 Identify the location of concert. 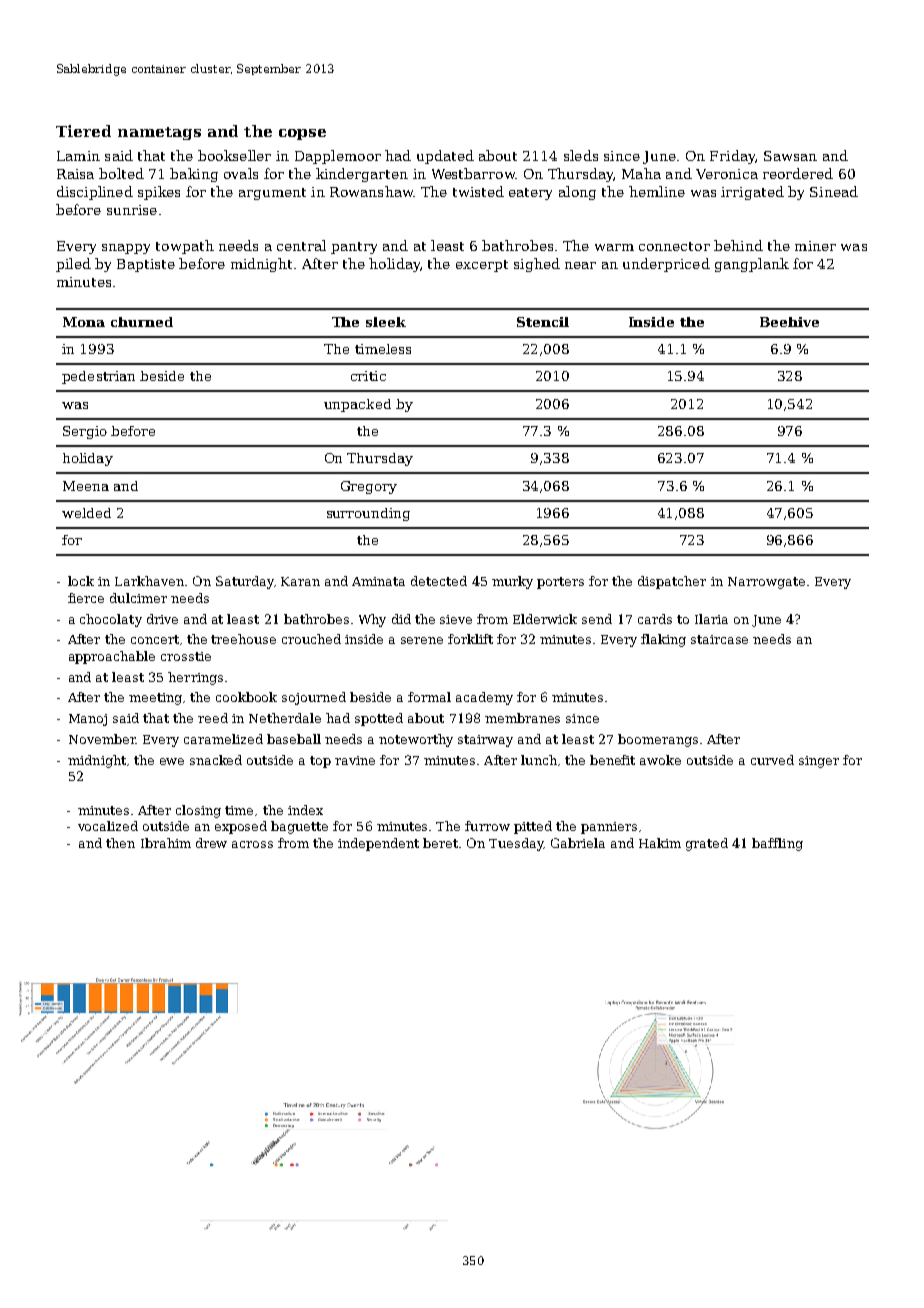
(155, 639).
